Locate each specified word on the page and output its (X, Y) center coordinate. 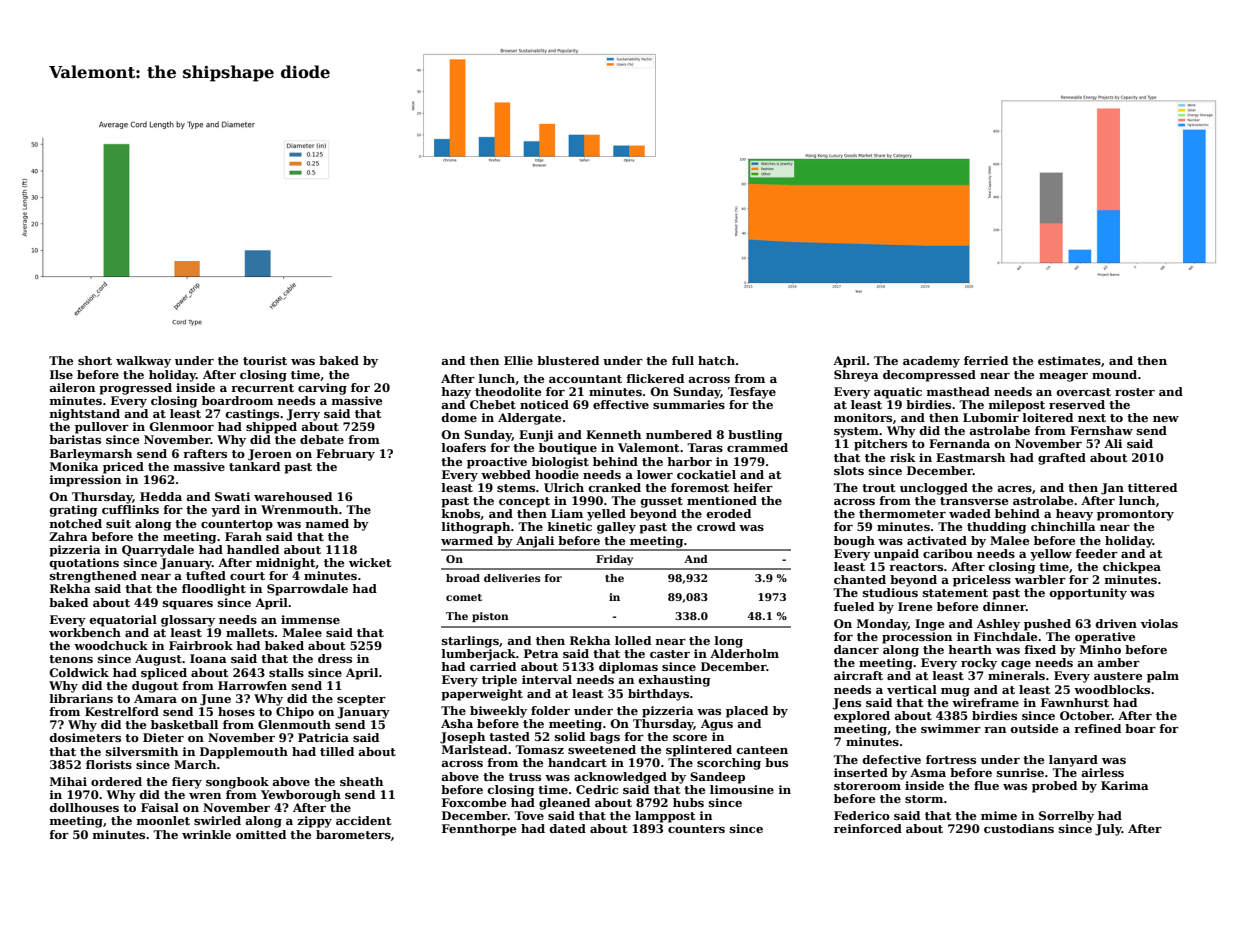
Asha (457, 723)
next (1092, 418)
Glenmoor (181, 426)
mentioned (722, 500)
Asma (928, 772)
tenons (71, 659)
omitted (261, 834)
